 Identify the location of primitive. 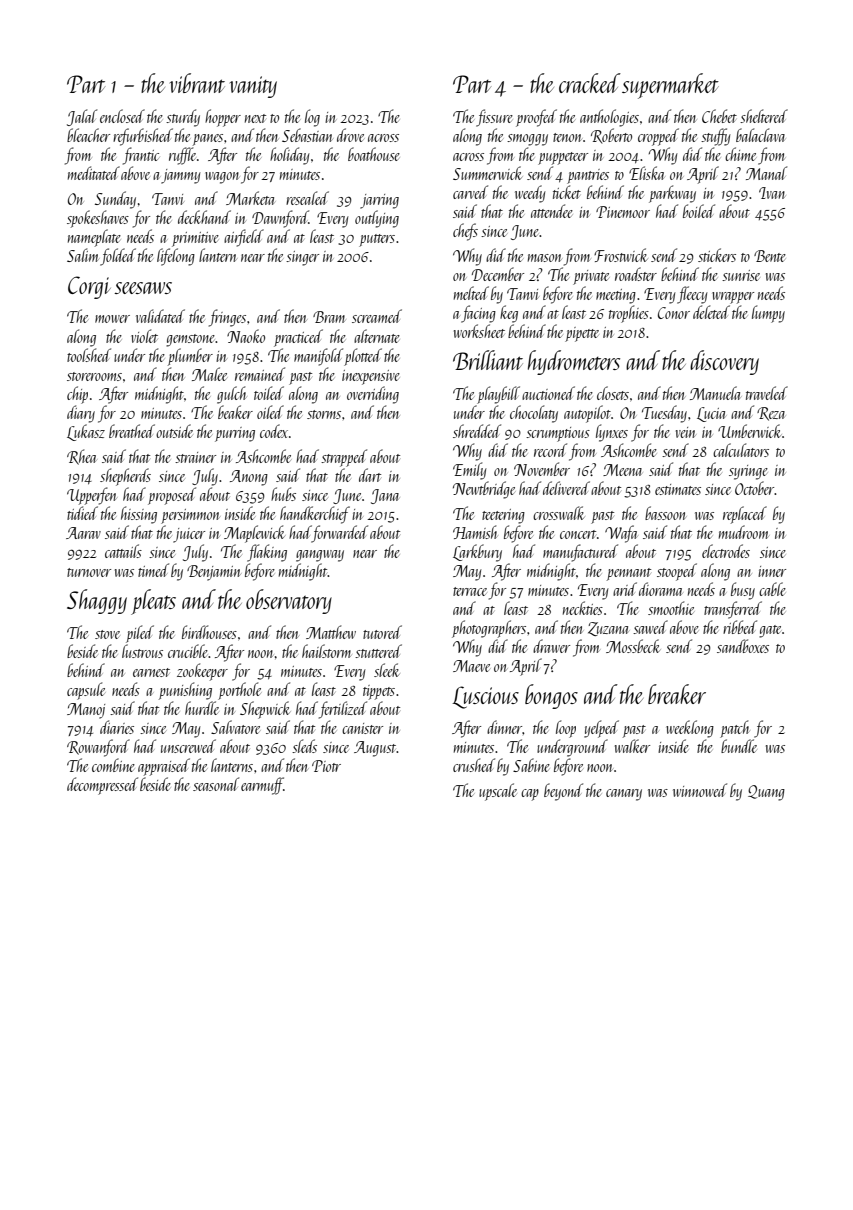
(195, 239).
